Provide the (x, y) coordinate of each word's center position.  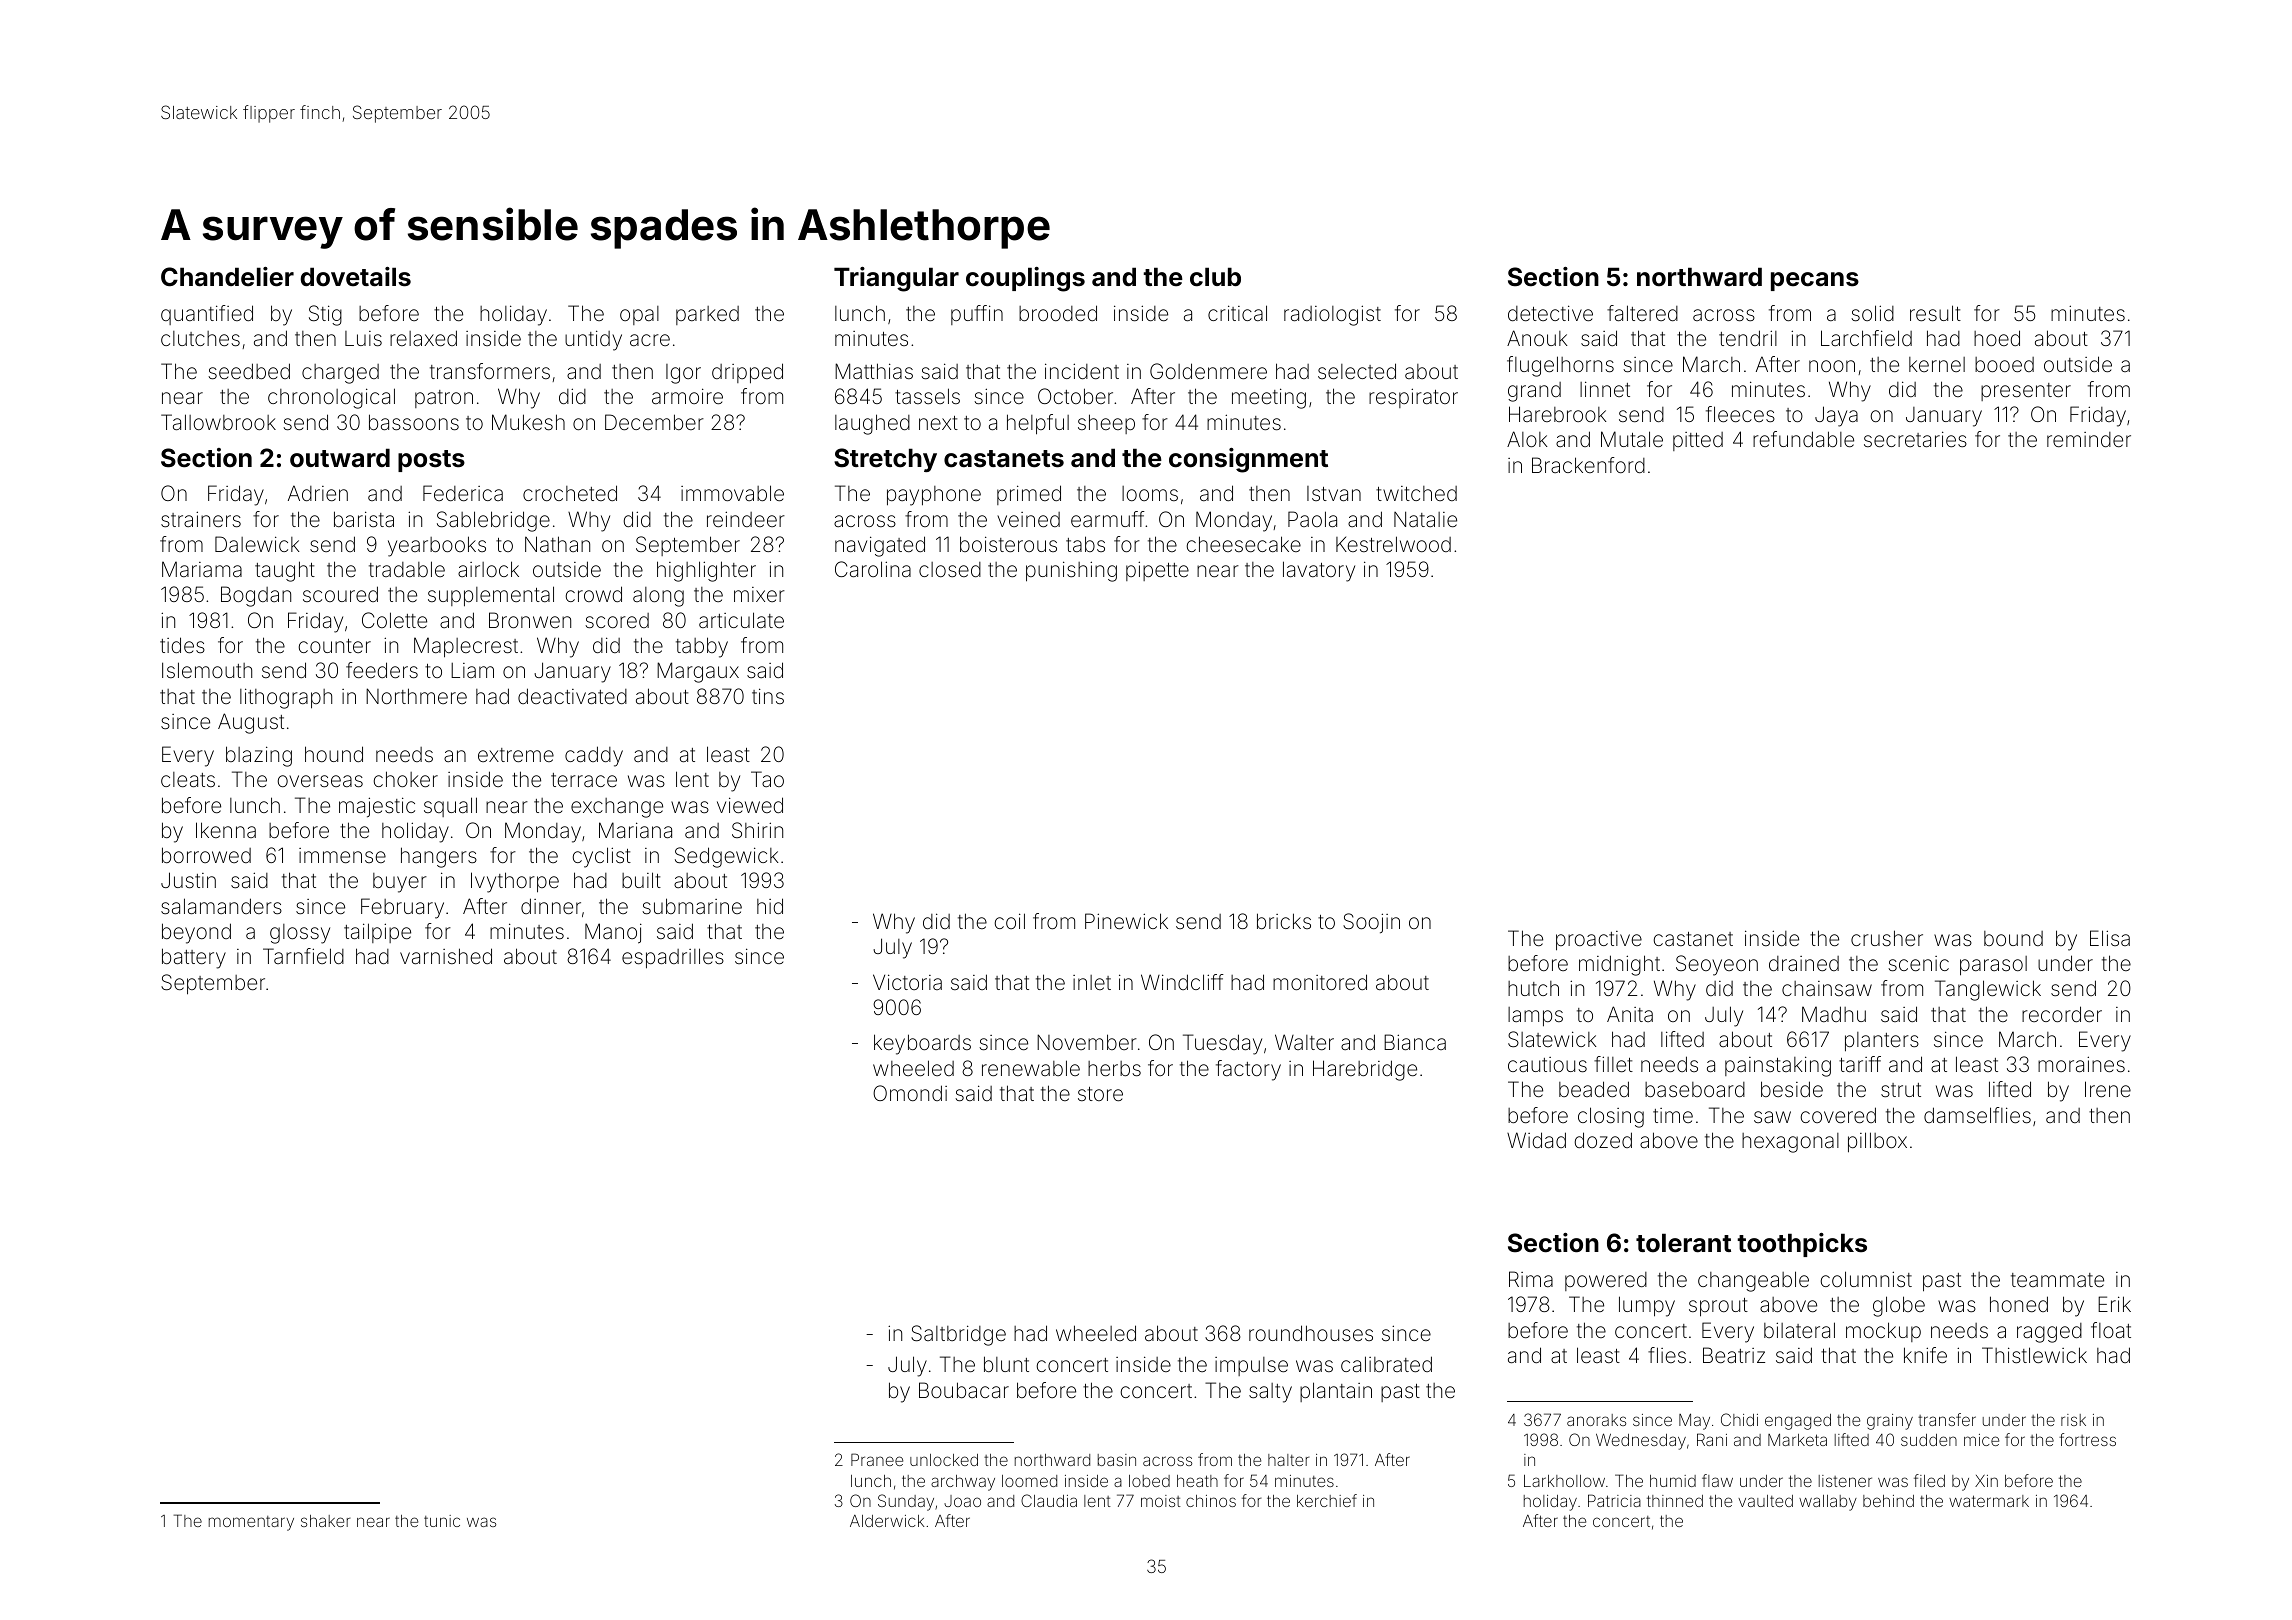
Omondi (910, 1093)
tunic (442, 1521)
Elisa (2110, 938)
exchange (617, 808)
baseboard (1695, 1089)
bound (2013, 938)
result (1935, 313)
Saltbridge (958, 1335)
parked (707, 315)
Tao (767, 779)
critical (1237, 313)
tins (768, 696)
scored (617, 620)
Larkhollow (1564, 1481)
